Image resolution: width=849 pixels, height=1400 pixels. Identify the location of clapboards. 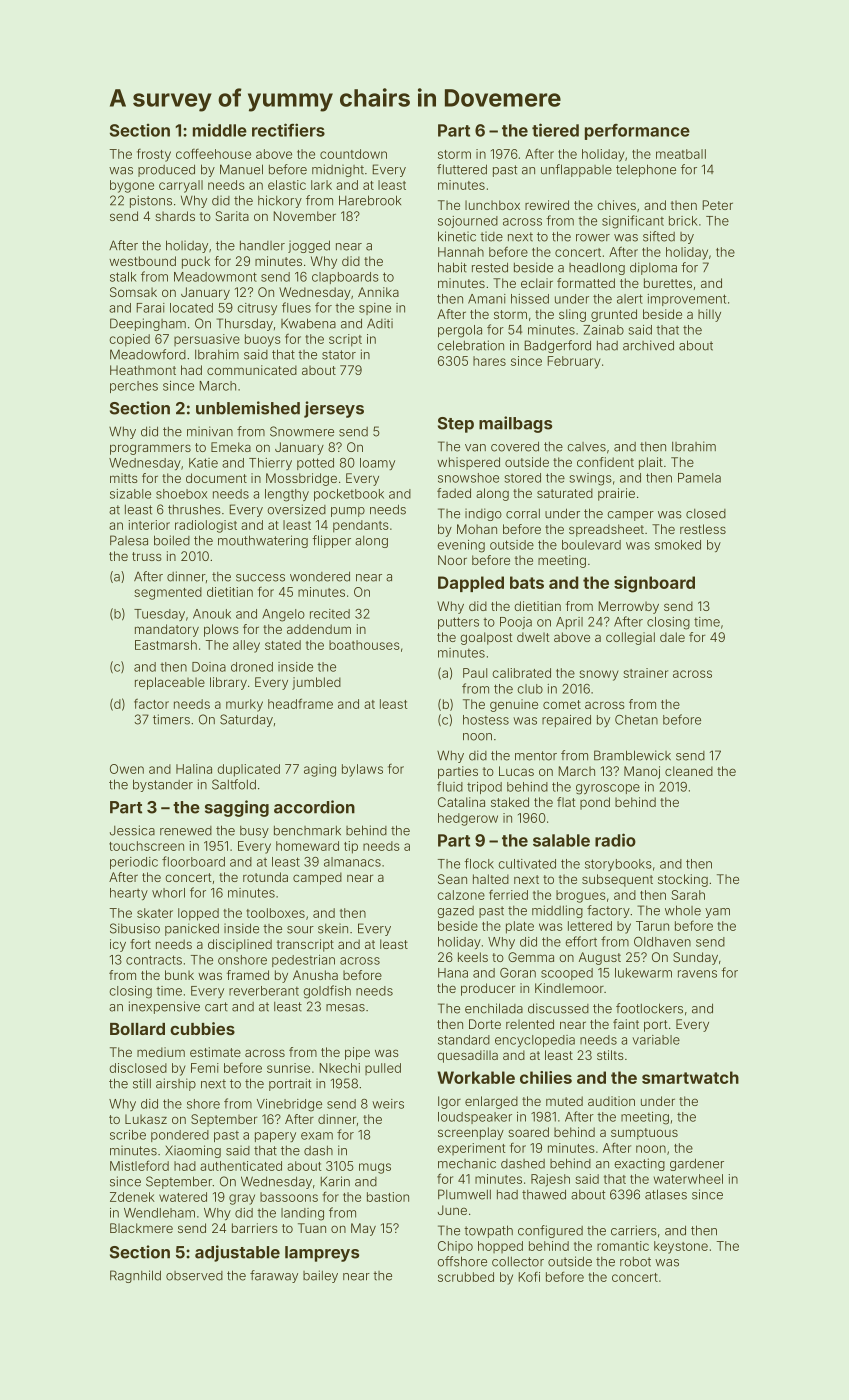
(345, 278).
